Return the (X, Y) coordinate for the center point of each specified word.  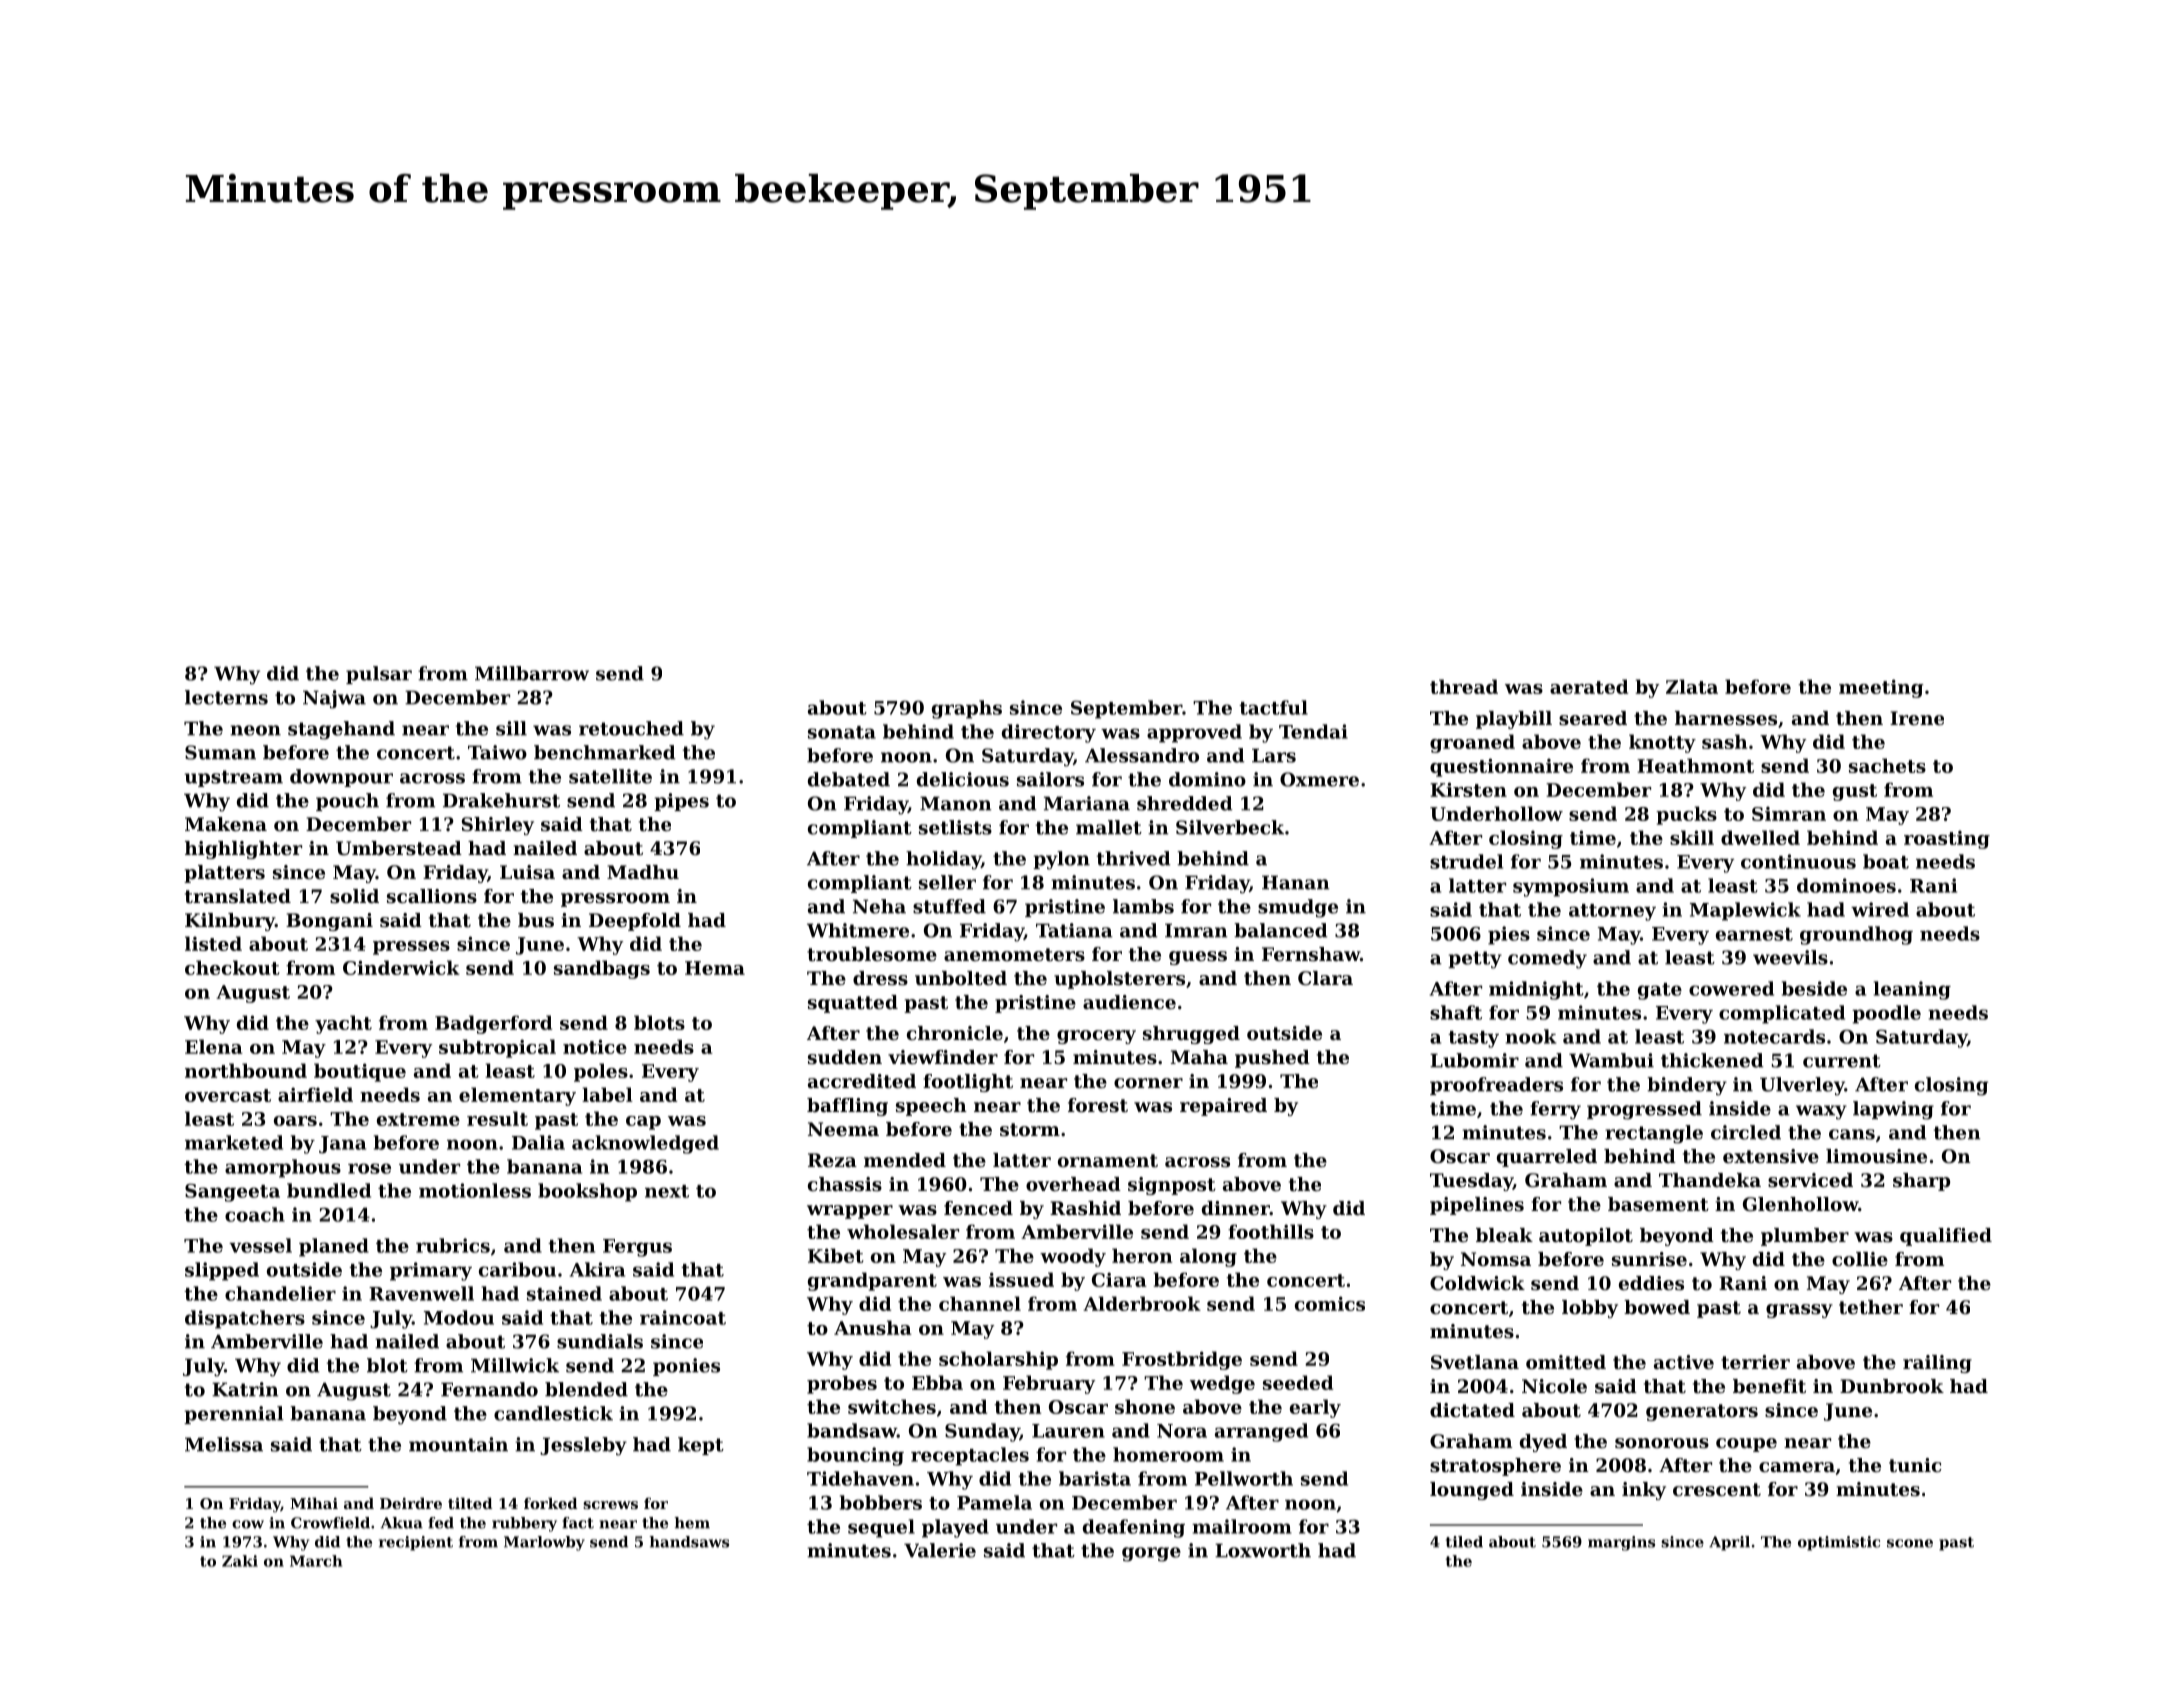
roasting (1947, 839)
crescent (1717, 1490)
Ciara (1119, 1279)
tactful (1273, 707)
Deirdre (411, 1503)
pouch (347, 802)
